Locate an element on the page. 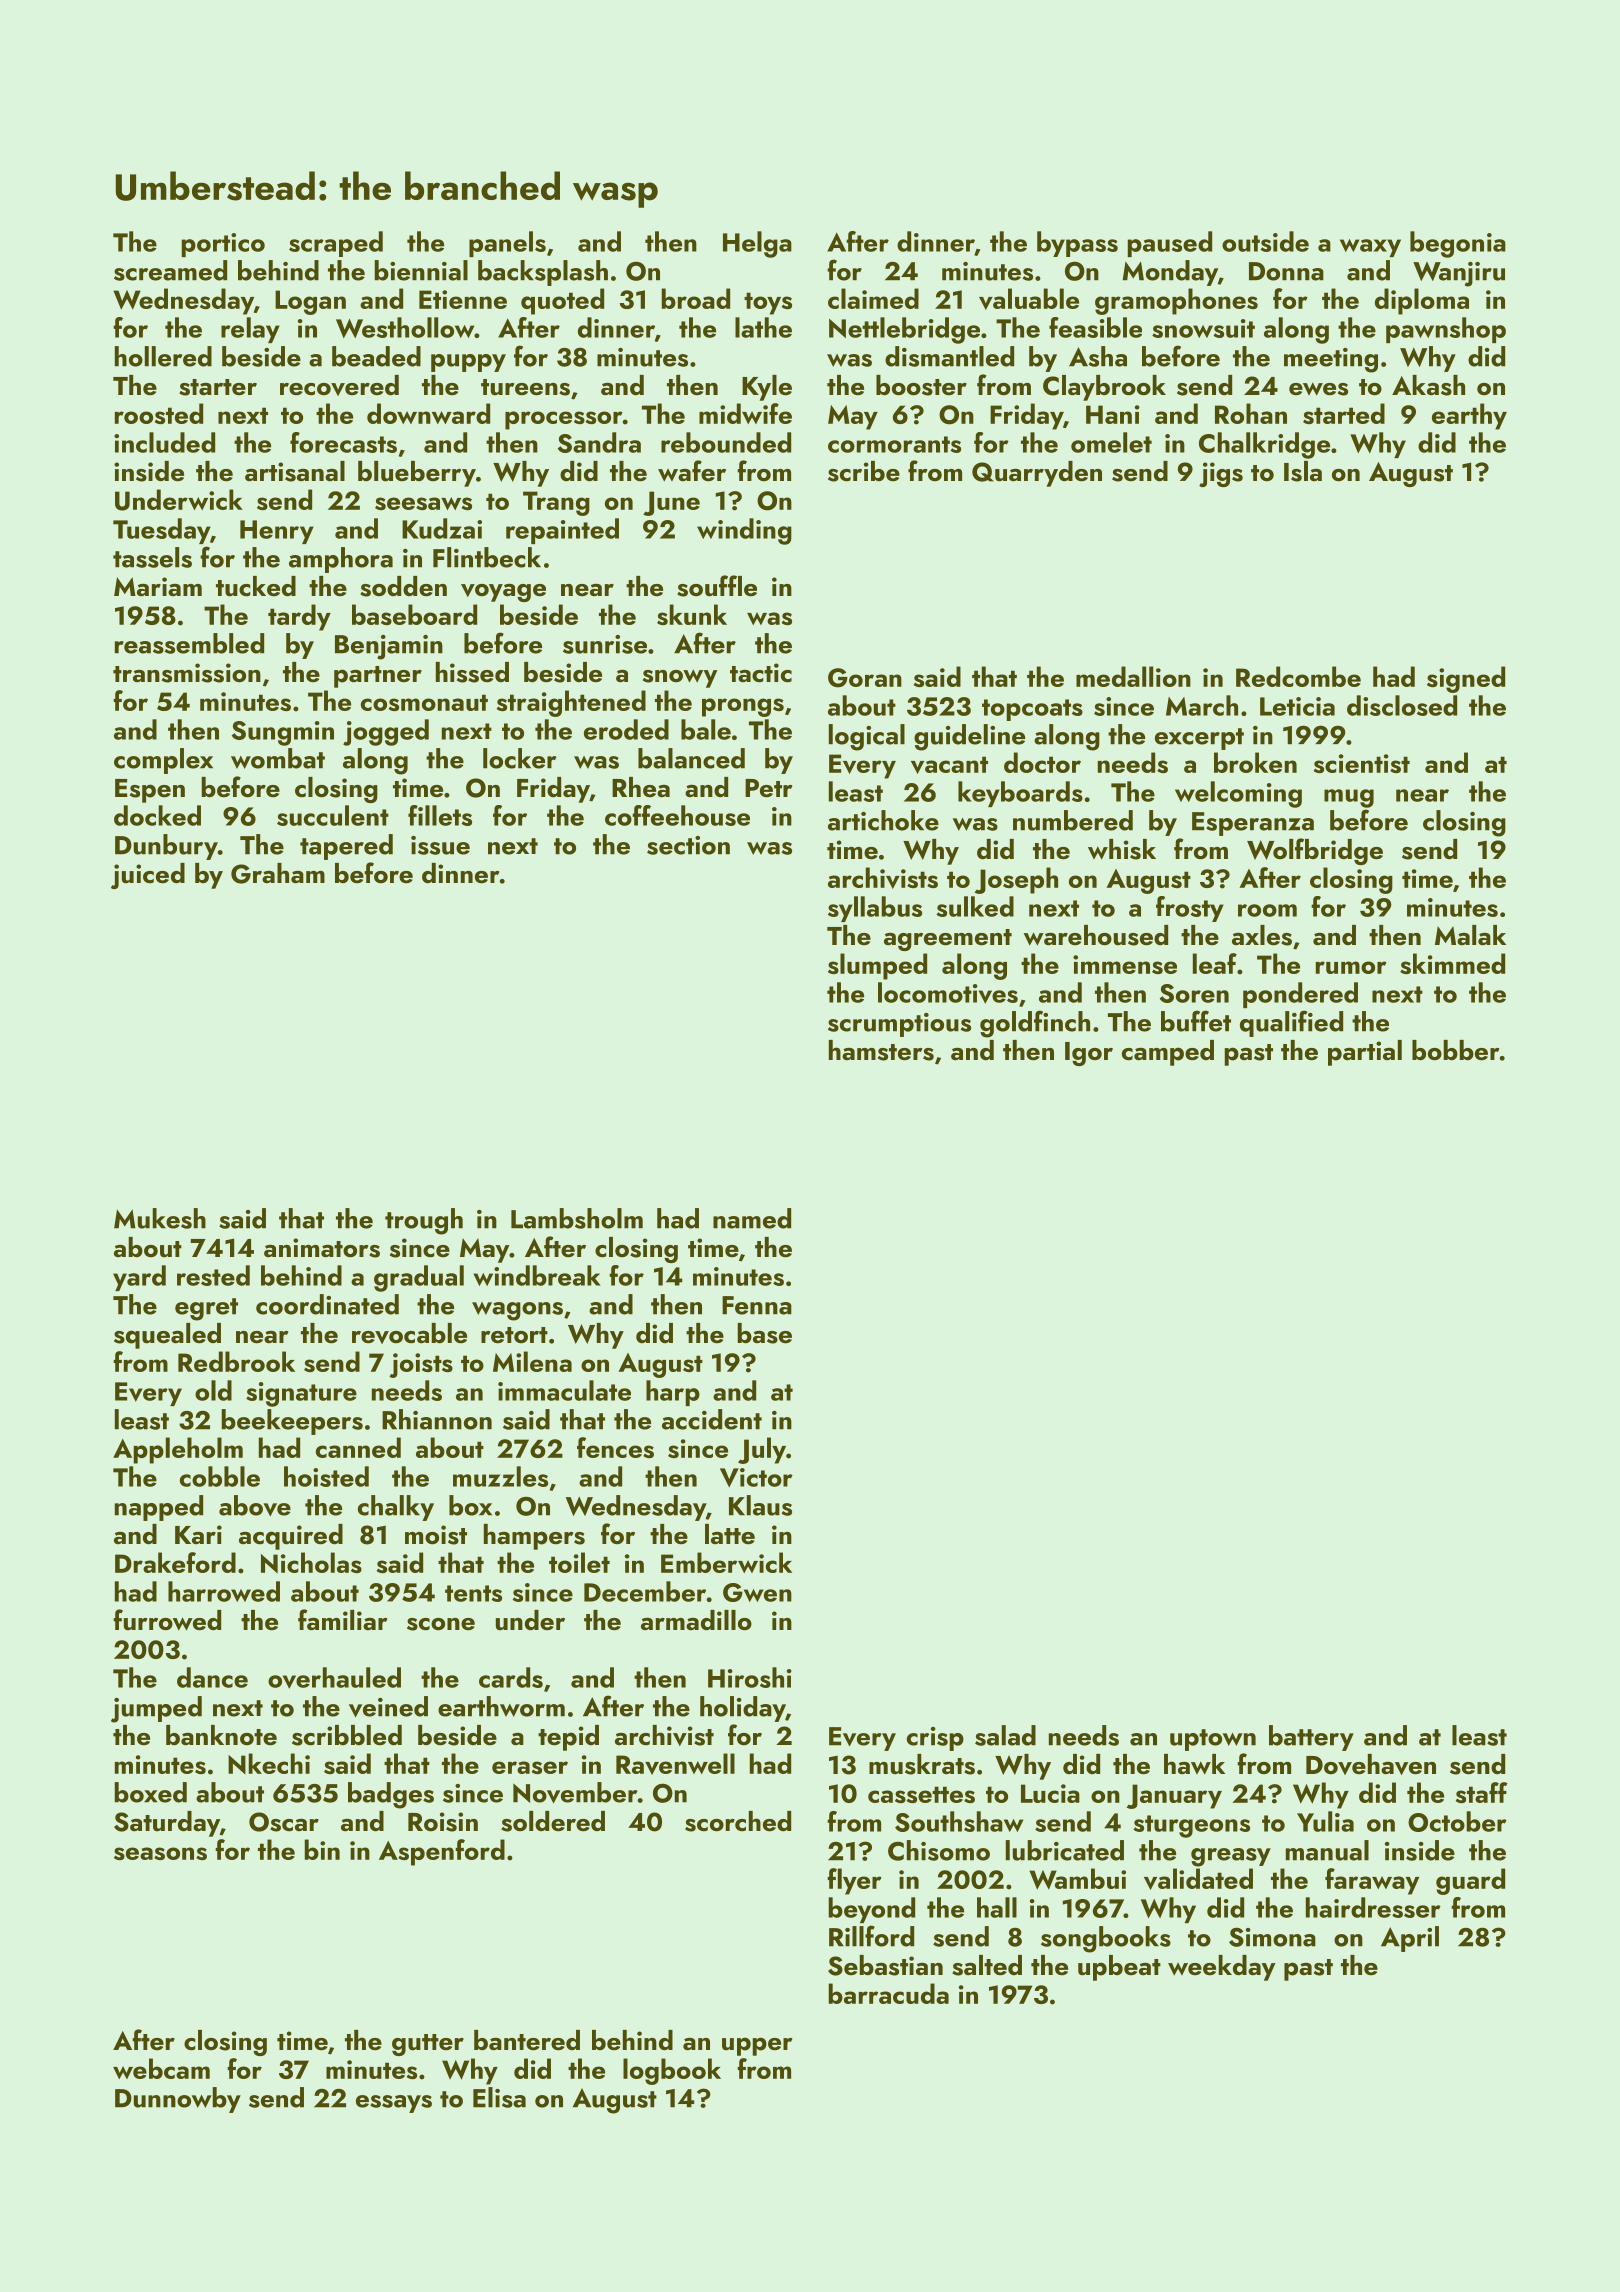 The image size is (1620, 2292). logbook is located at coordinates (672, 2071).
